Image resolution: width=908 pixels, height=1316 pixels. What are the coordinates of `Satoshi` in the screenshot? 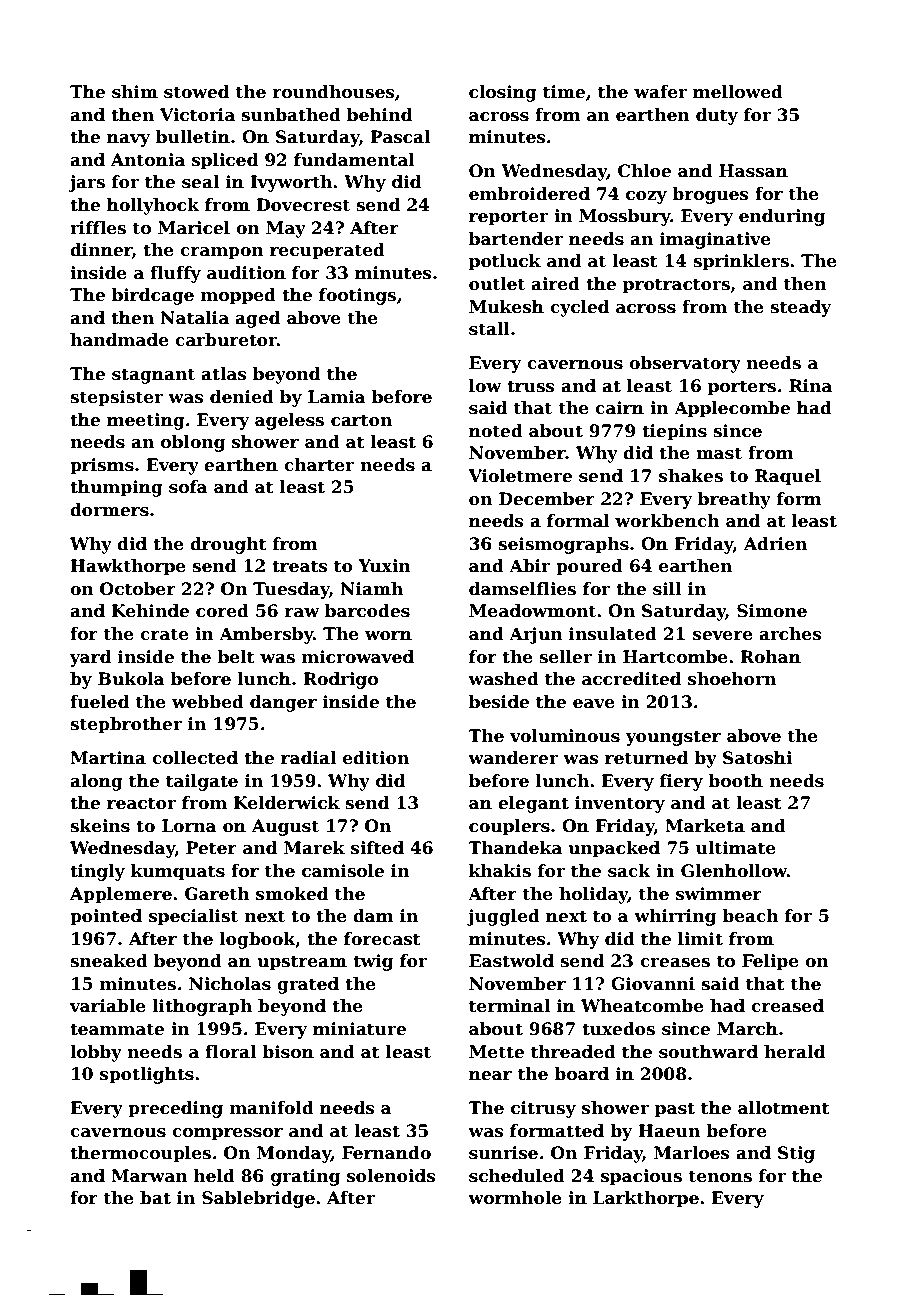 It's located at (757, 758).
